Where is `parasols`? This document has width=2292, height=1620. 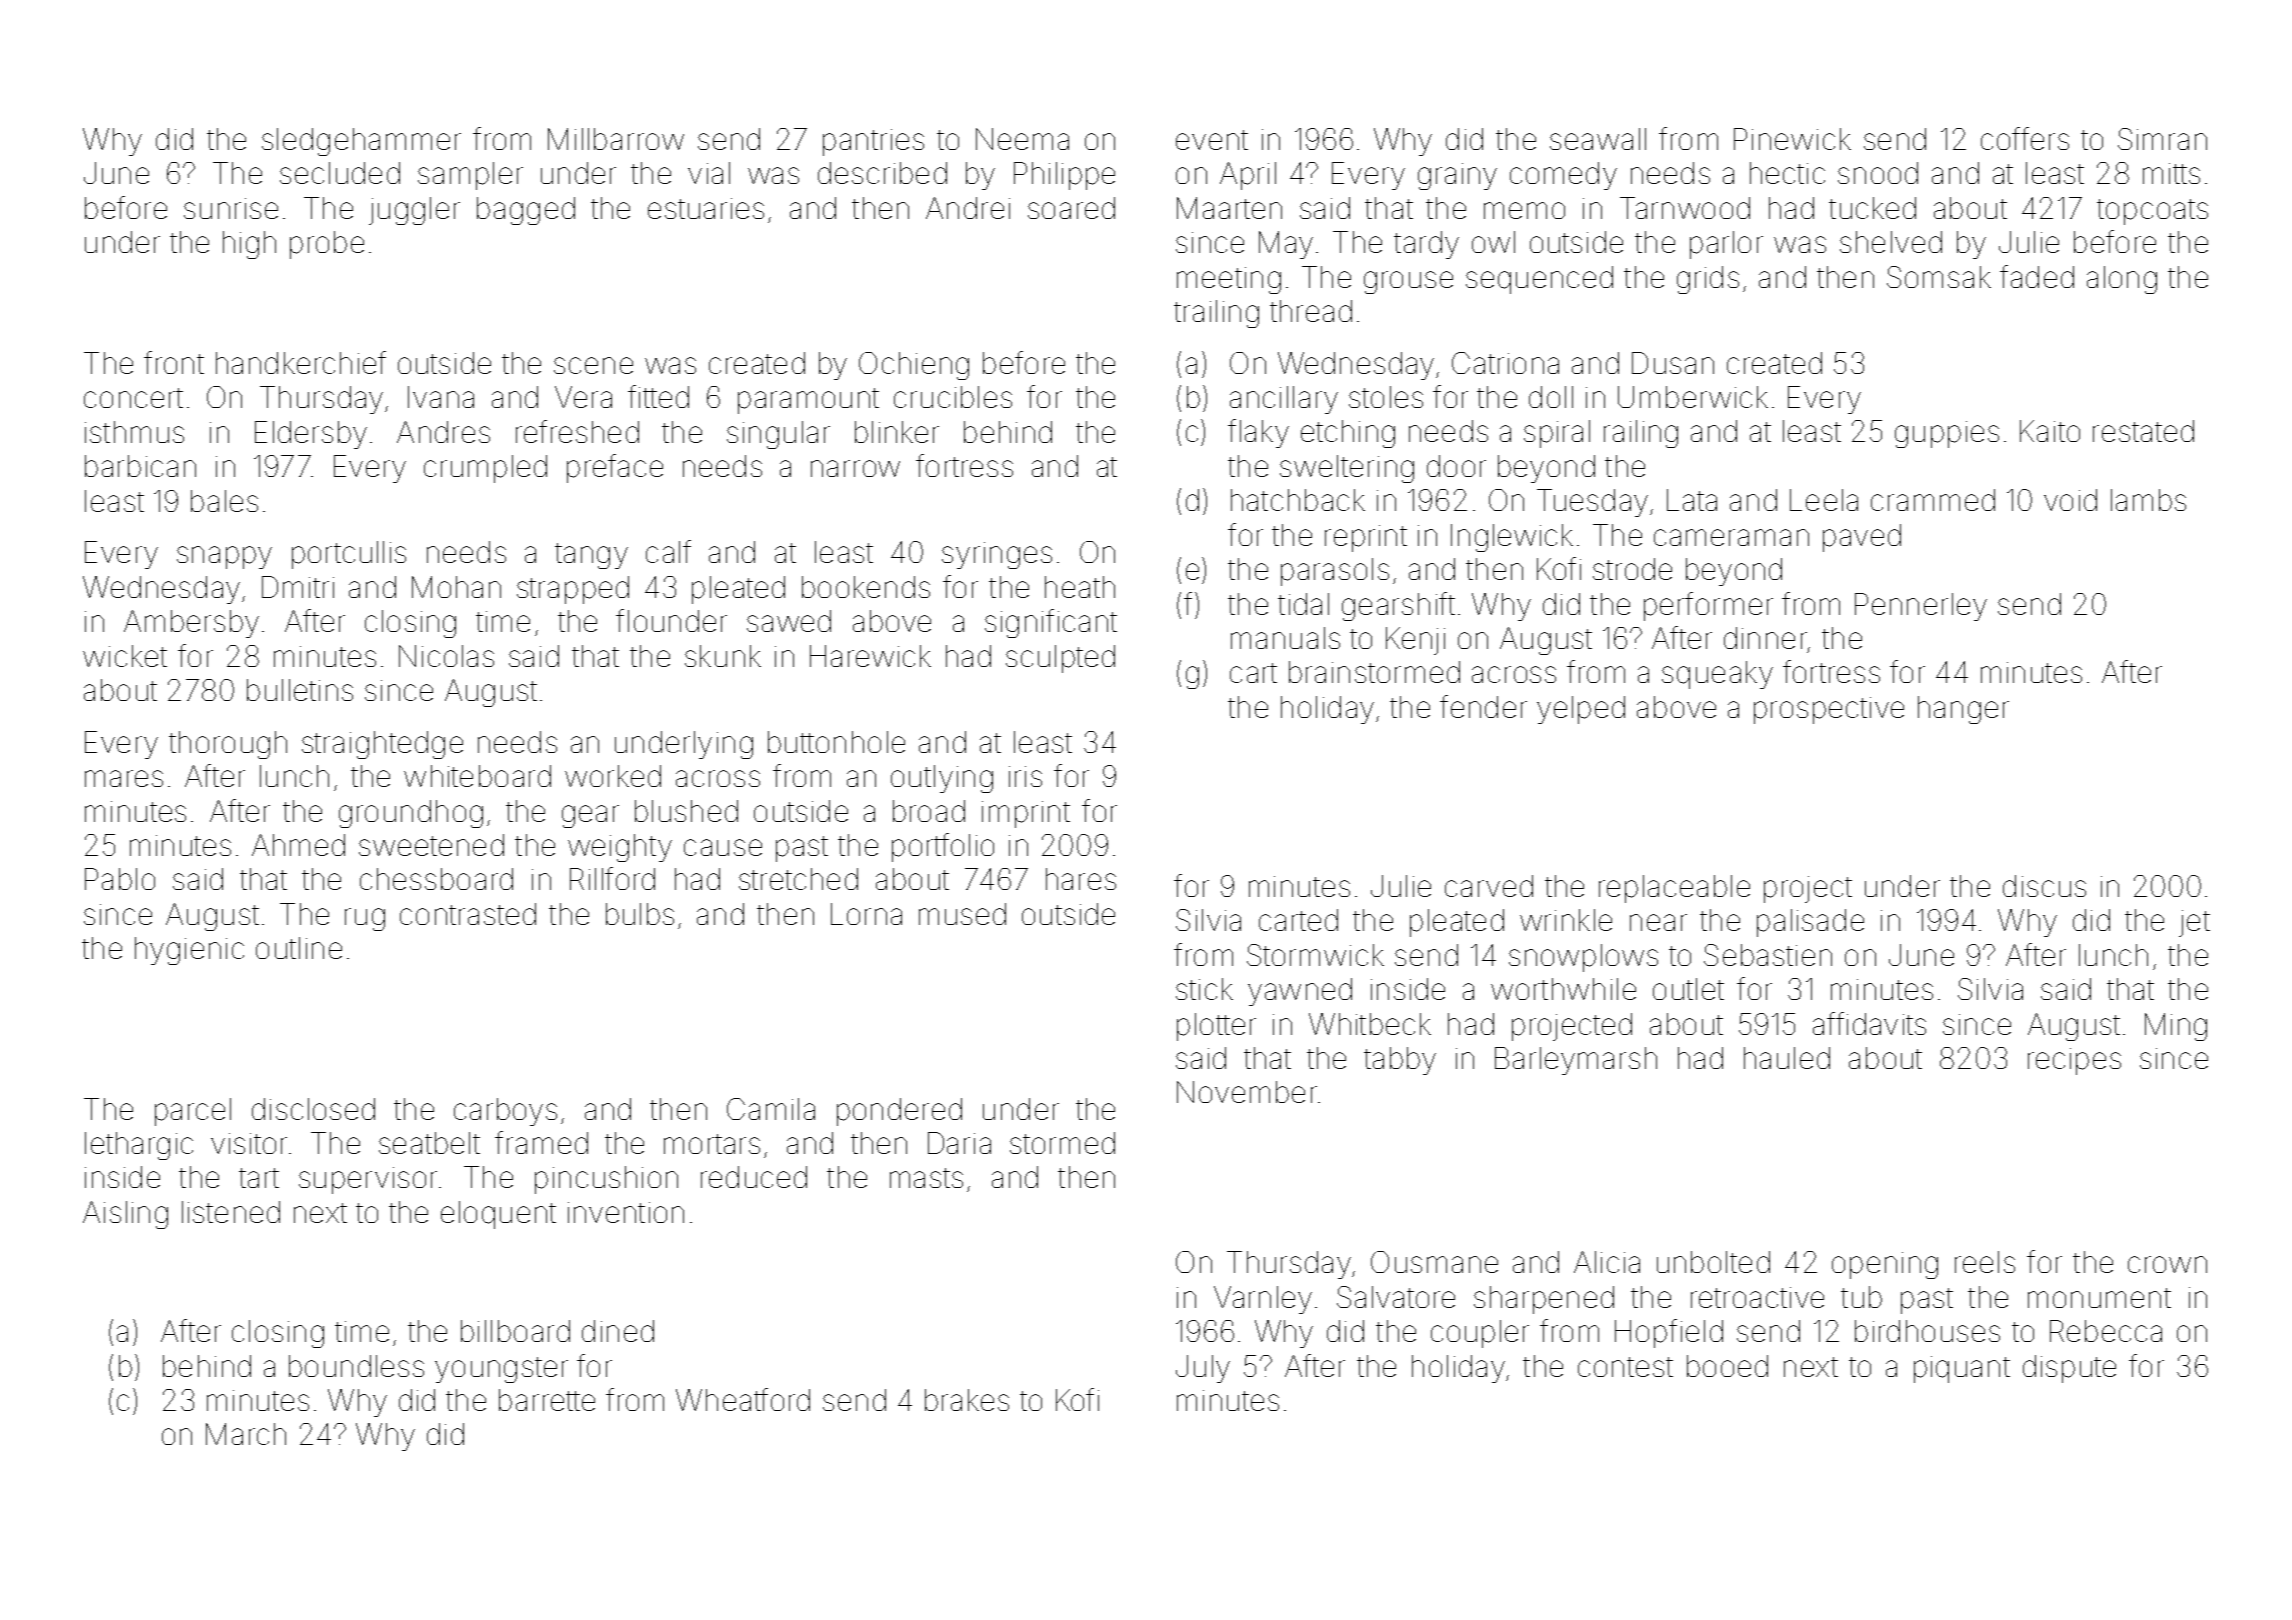
parasols is located at coordinates (1335, 572).
